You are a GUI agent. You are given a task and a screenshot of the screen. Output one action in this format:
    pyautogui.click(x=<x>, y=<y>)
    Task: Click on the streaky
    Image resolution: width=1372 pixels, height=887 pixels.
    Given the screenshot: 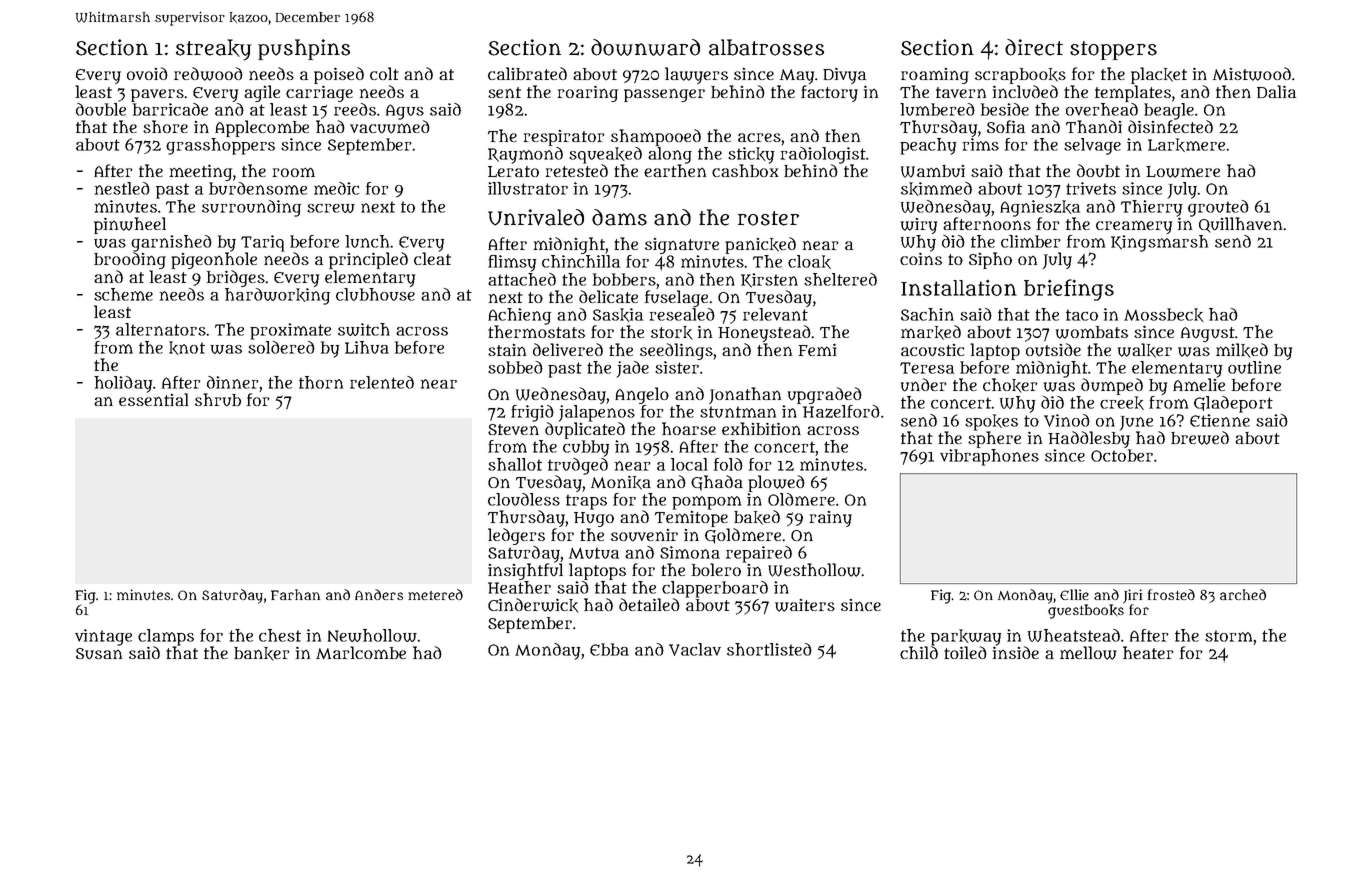 What is the action you would take?
    pyautogui.click(x=213, y=50)
